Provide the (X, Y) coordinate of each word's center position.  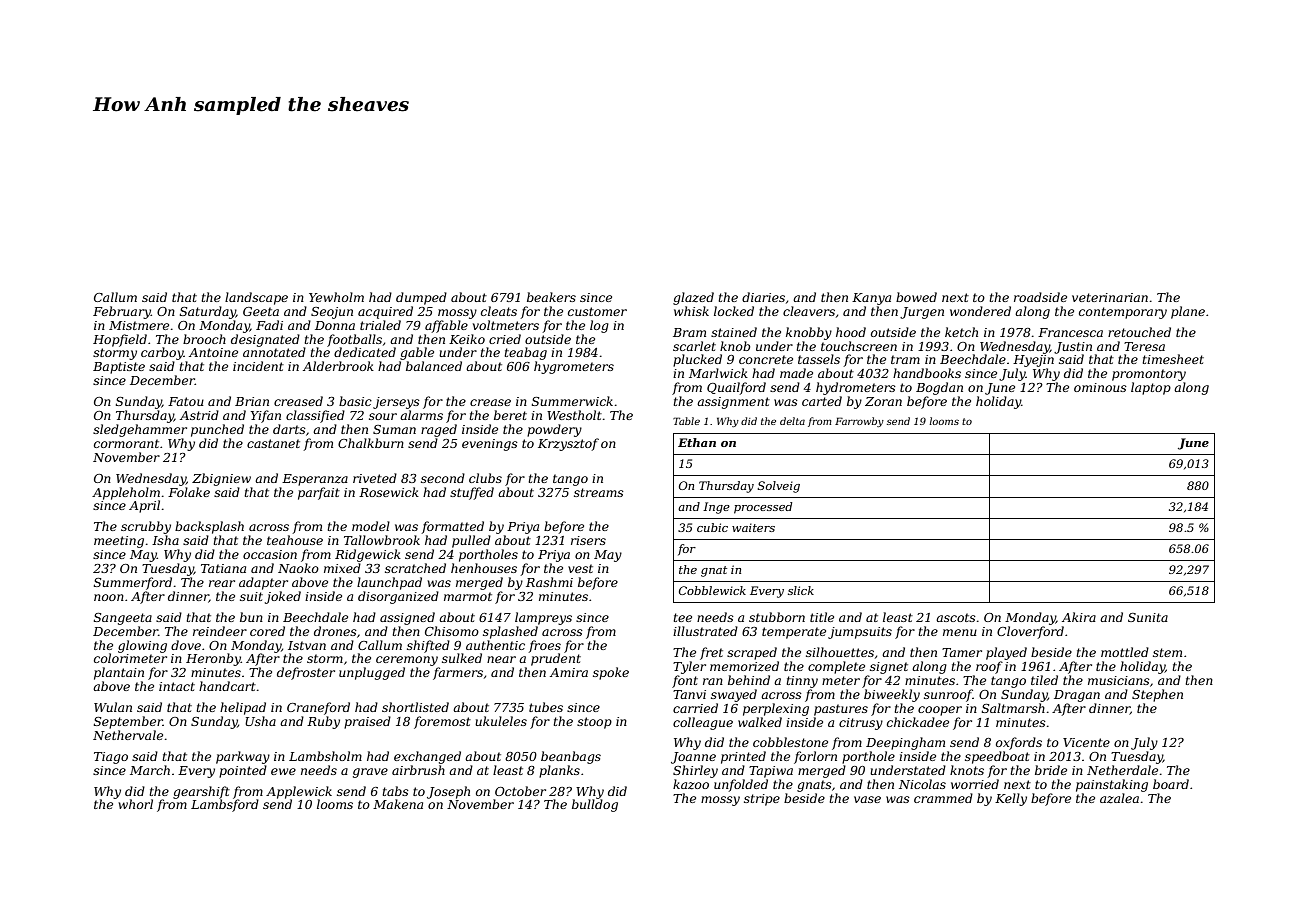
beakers (551, 297)
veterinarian (1110, 297)
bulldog (595, 805)
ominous (1100, 387)
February (122, 312)
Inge (716, 508)
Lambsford (225, 805)
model (371, 526)
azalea (1119, 798)
